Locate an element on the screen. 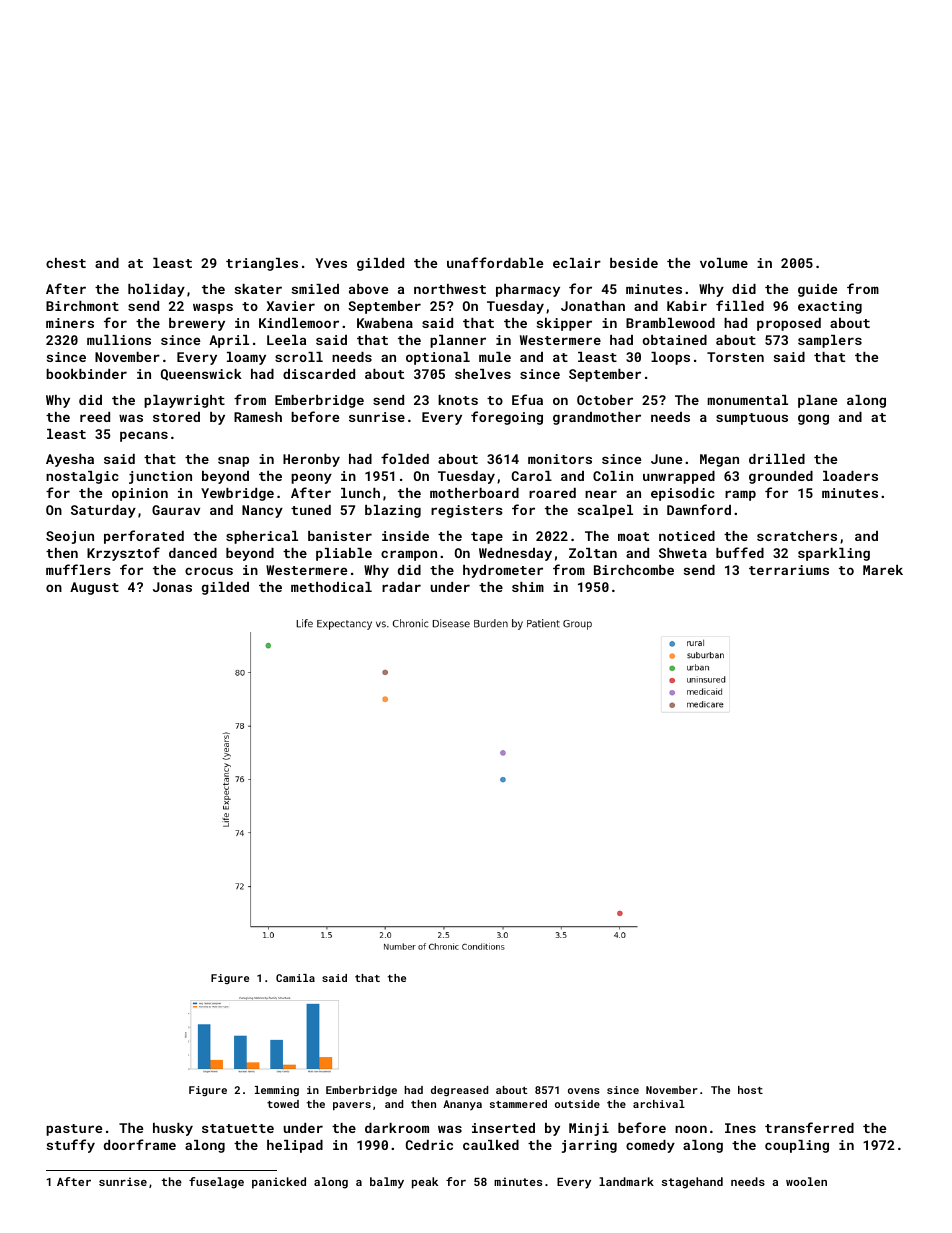  terrariums is located at coordinates (789, 570).
